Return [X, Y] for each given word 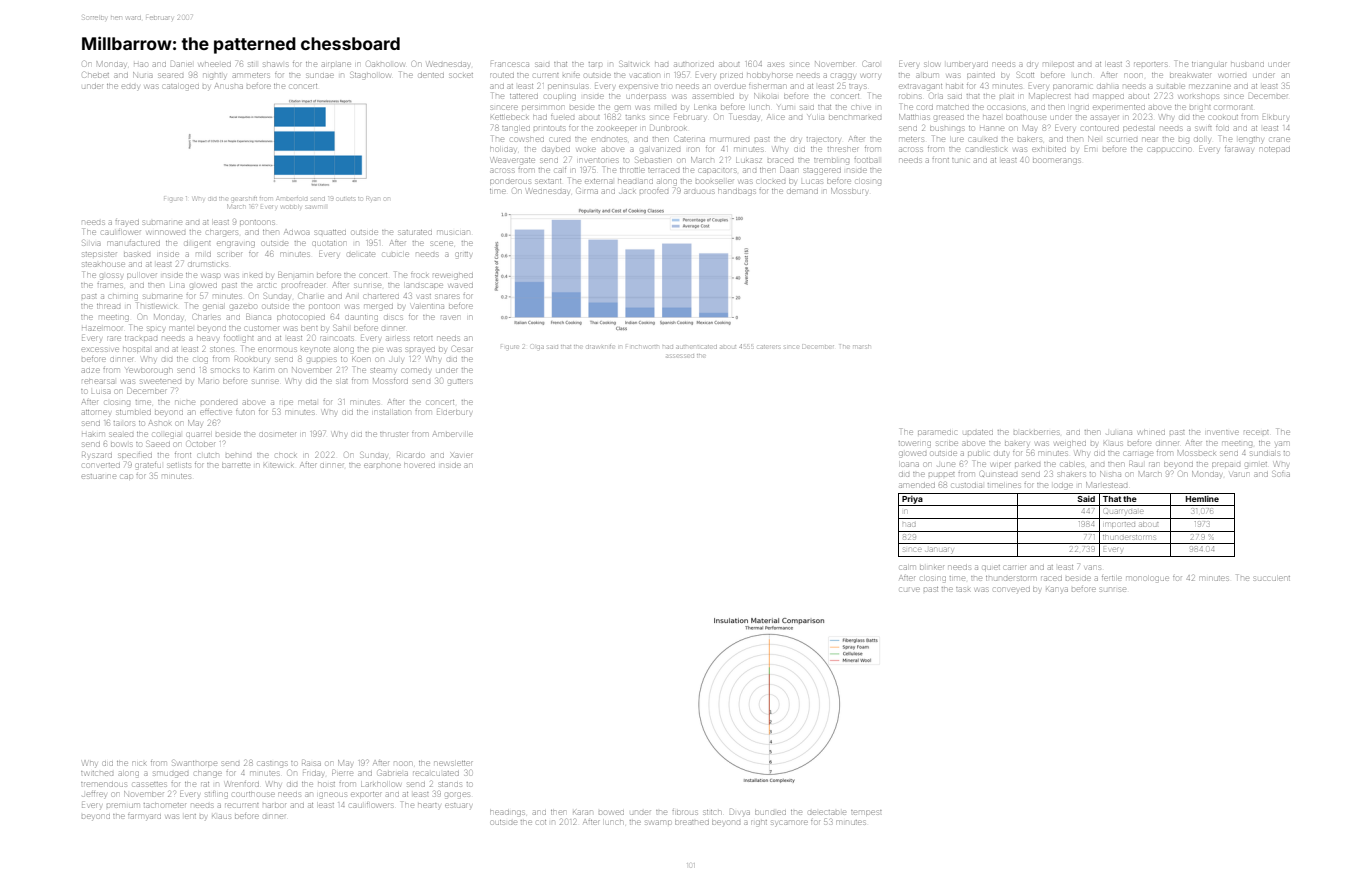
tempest [866, 812]
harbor [274, 805]
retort [423, 338]
